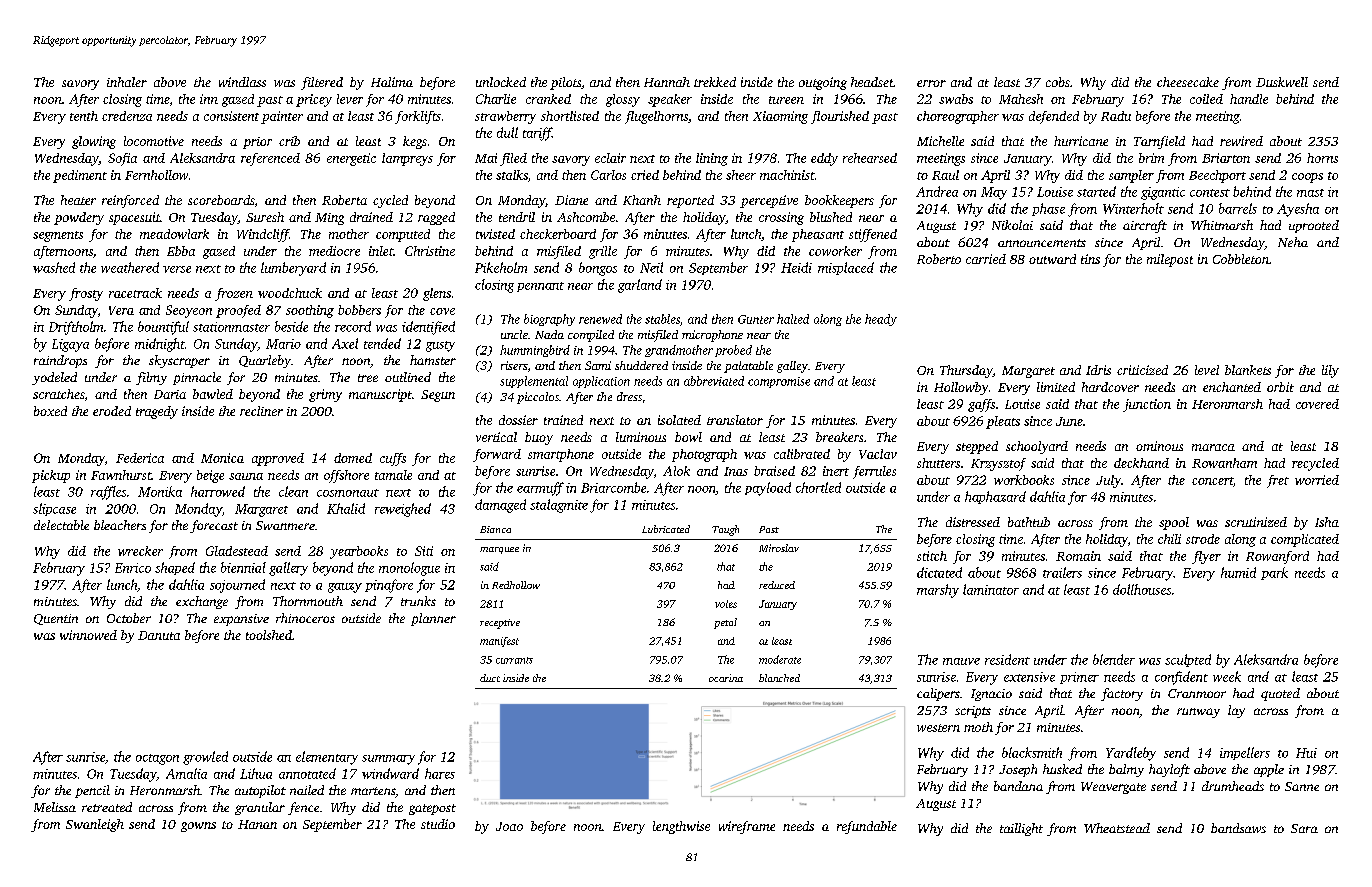 The height and width of the document is (887, 1372). What do you see at coordinates (1081, 141) in the document?
I see `hurricane` at bounding box center [1081, 141].
